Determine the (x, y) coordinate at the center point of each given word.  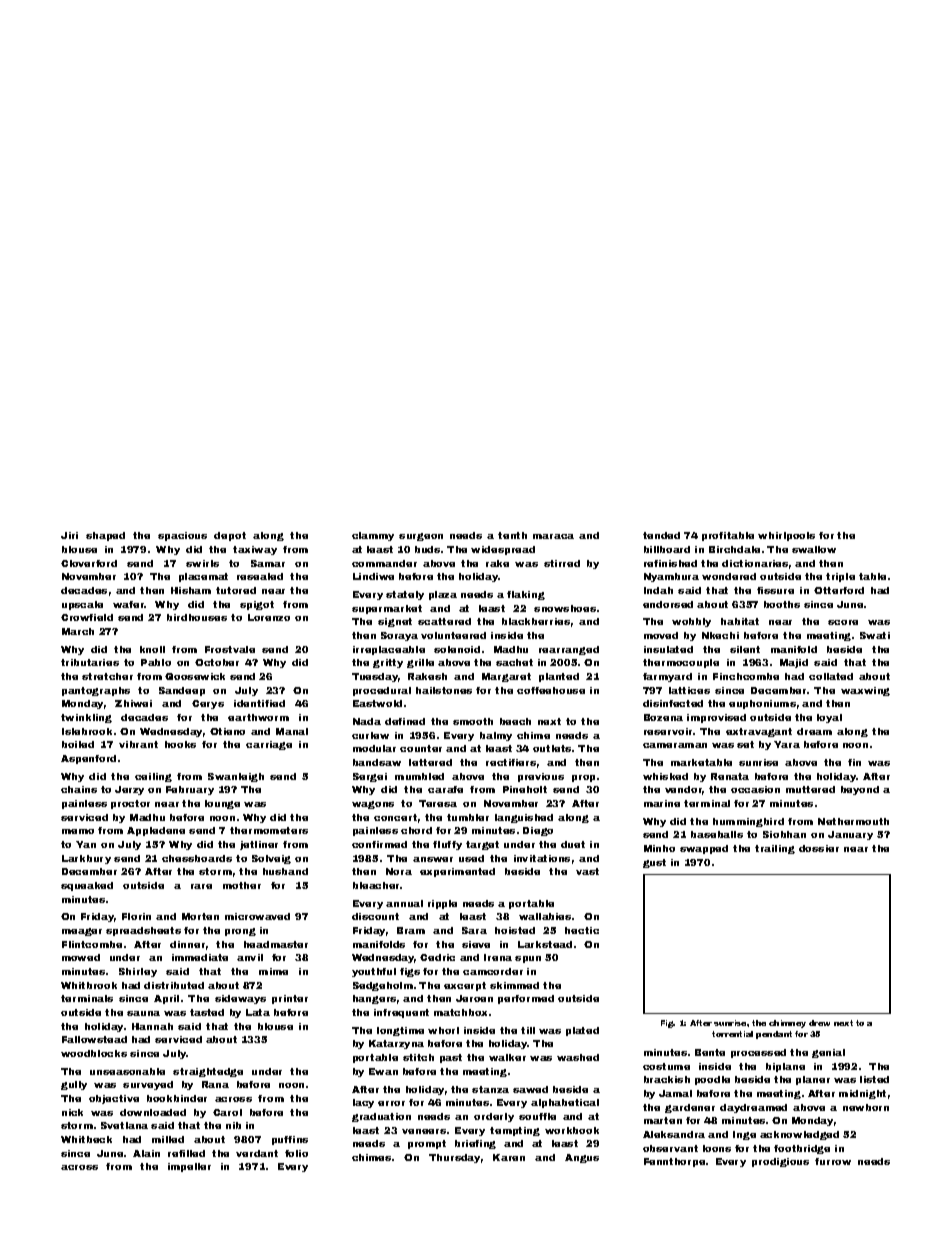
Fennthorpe (674, 1162)
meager (82, 932)
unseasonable (127, 1071)
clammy (373, 536)
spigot (257, 605)
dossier (819, 848)
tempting (515, 1131)
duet (573, 844)
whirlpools (786, 536)
